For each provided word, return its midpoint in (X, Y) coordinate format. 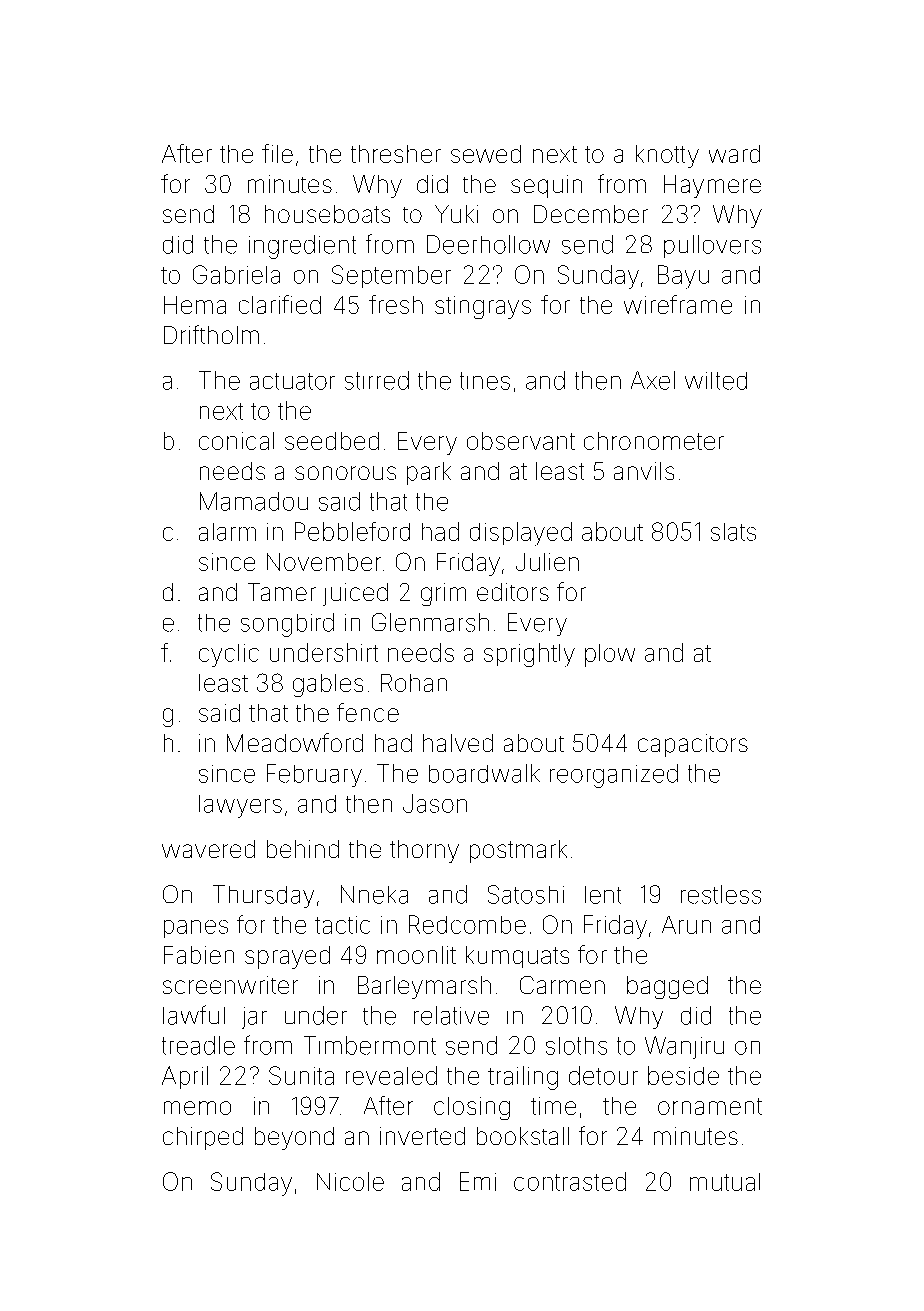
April (185, 1077)
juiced (355, 594)
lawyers (240, 806)
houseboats (327, 214)
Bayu (683, 277)
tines (485, 381)
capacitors (693, 745)
